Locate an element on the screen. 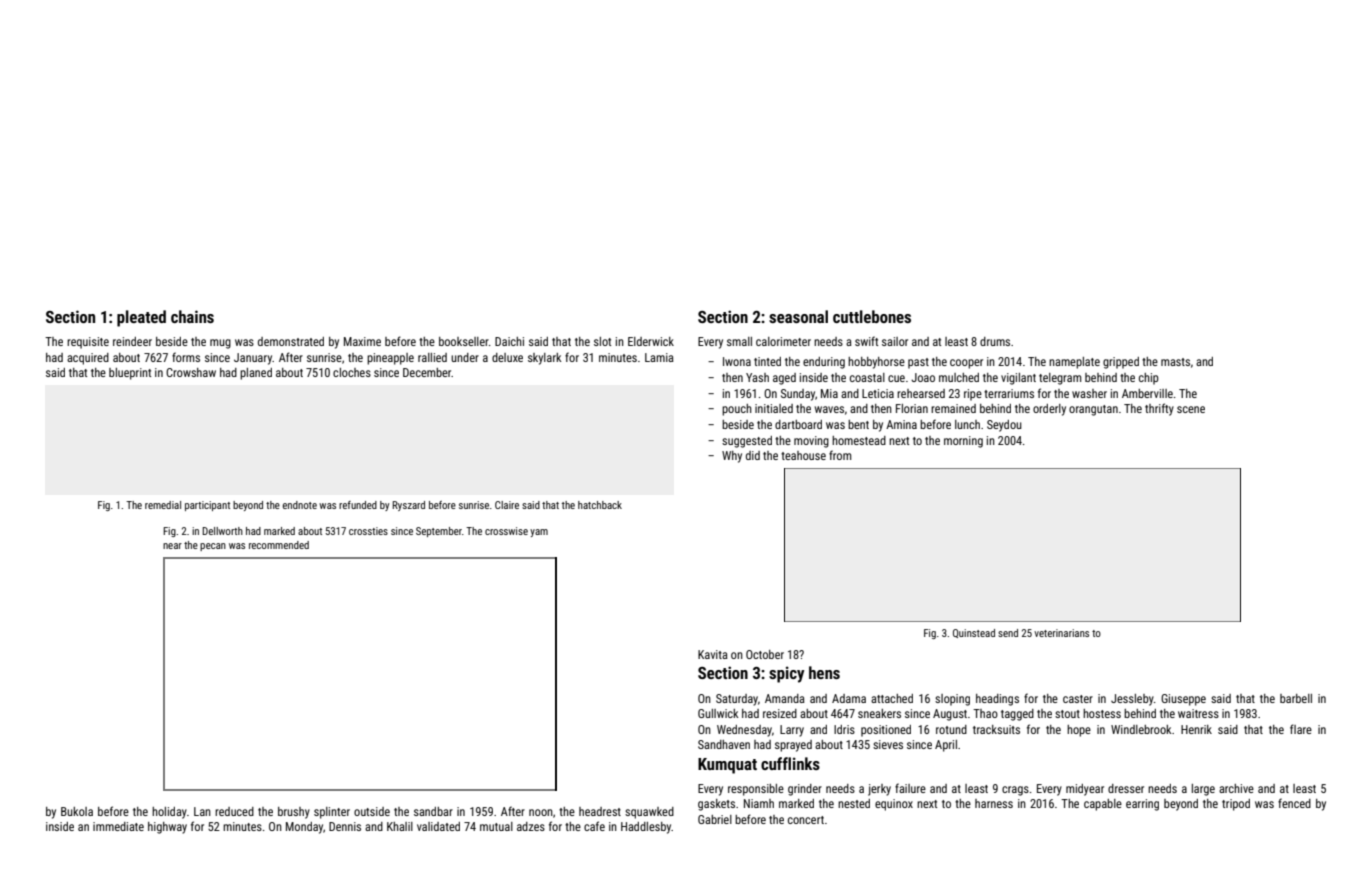 This screenshot has height=887, width=1372. from is located at coordinates (840, 455).
